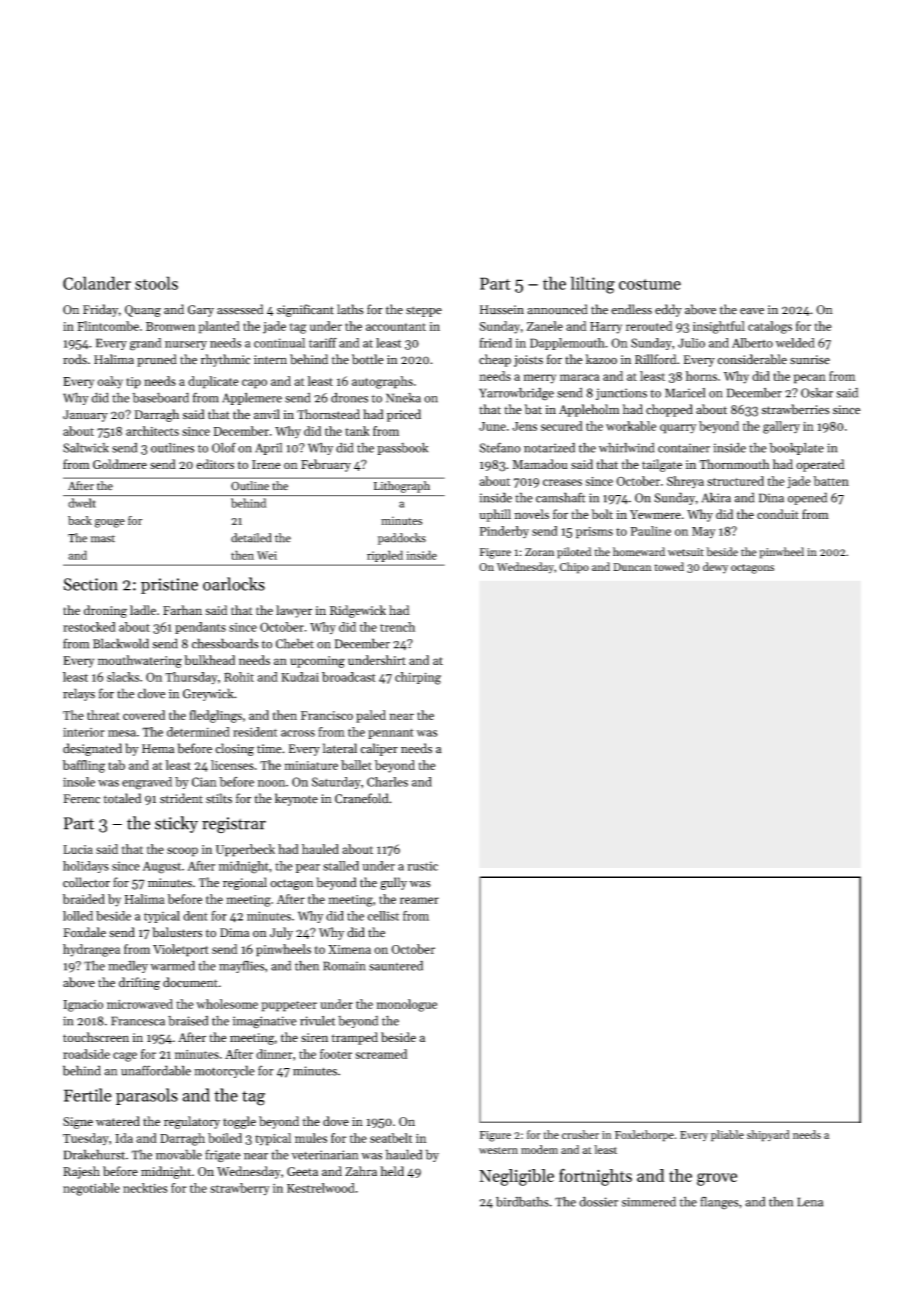 Image resolution: width=924 pixels, height=1308 pixels. What do you see at coordinates (715, 568) in the document?
I see `dewy` at bounding box center [715, 568].
